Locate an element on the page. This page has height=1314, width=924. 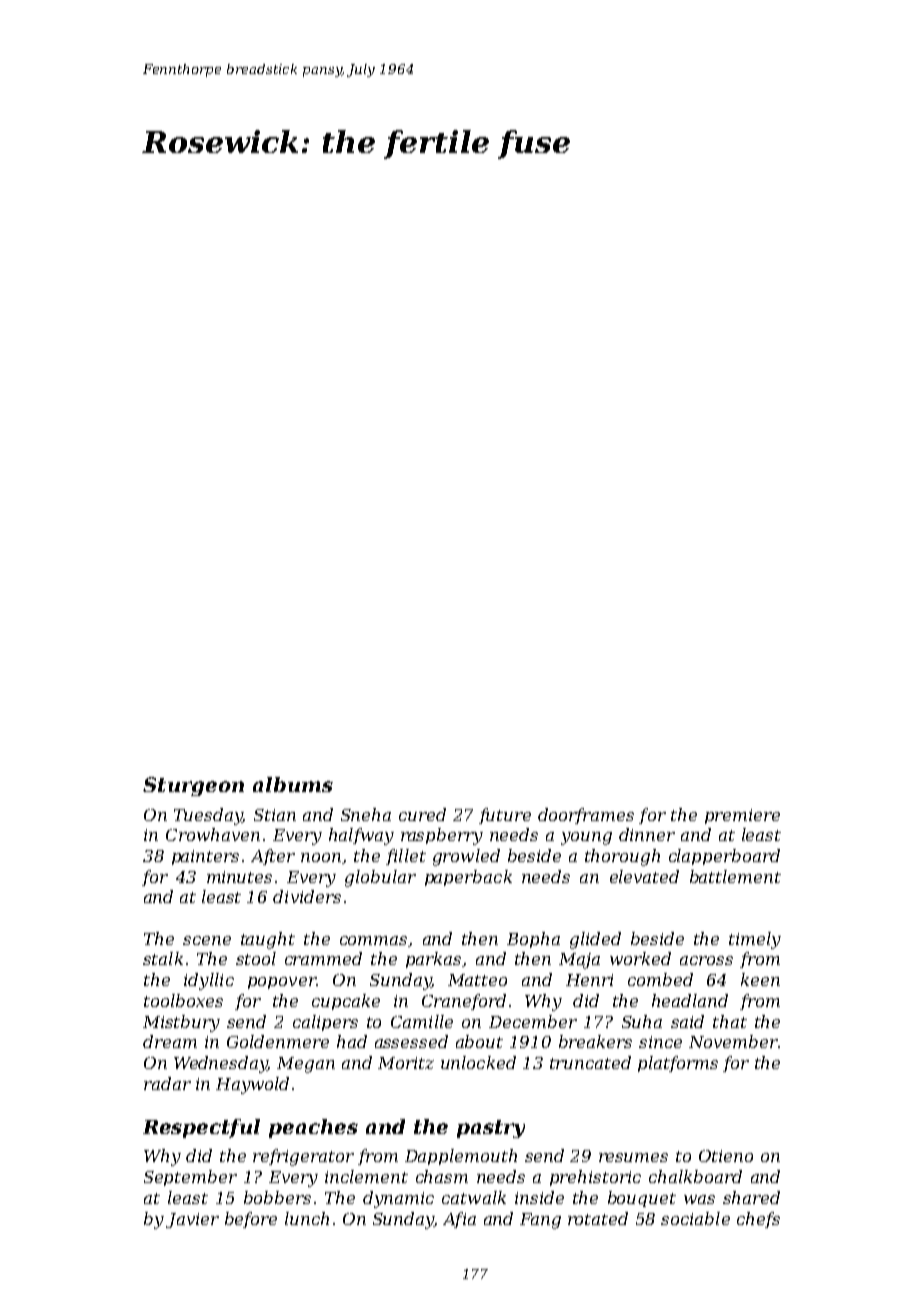
unlocked is located at coordinates (478, 1062).
